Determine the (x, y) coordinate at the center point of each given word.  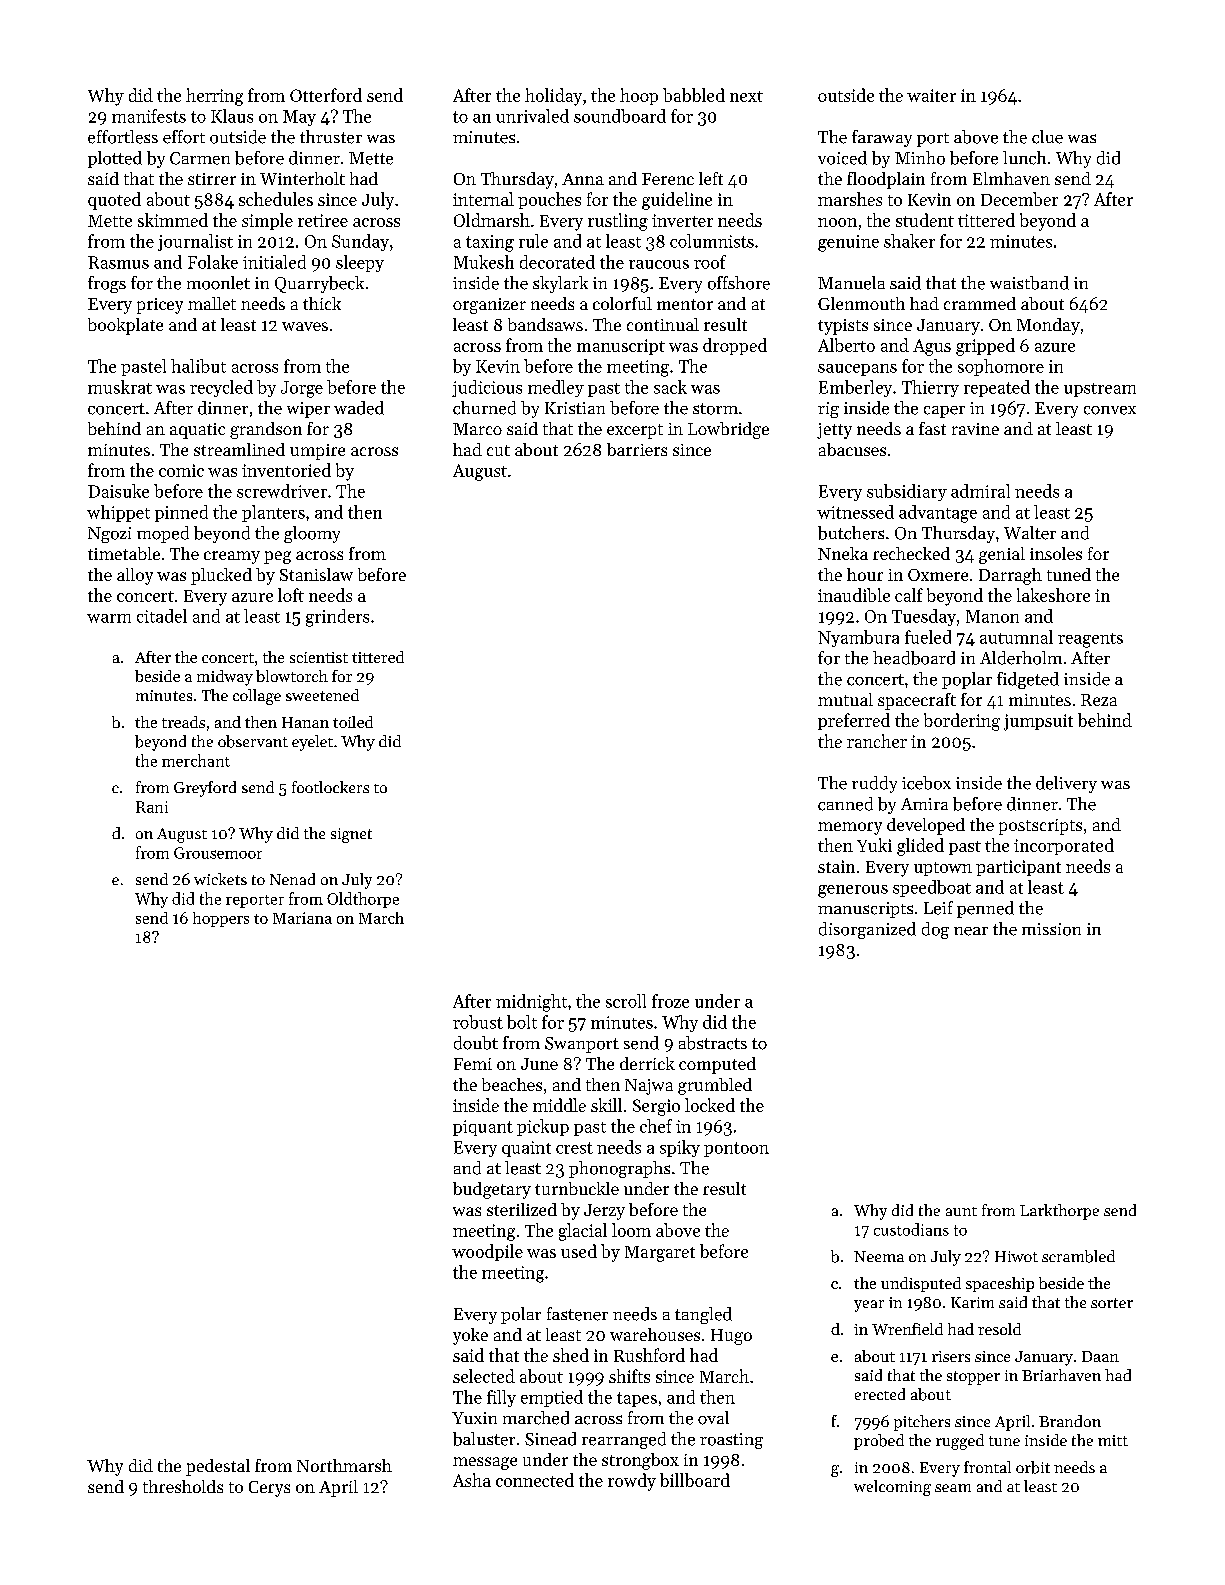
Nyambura (858, 638)
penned (985, 909)
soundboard (620, 116)
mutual (845, 699)
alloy (135, 576)
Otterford (326, 95)
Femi (473, 1064)
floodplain (886, 180)
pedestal (218, 1467)
